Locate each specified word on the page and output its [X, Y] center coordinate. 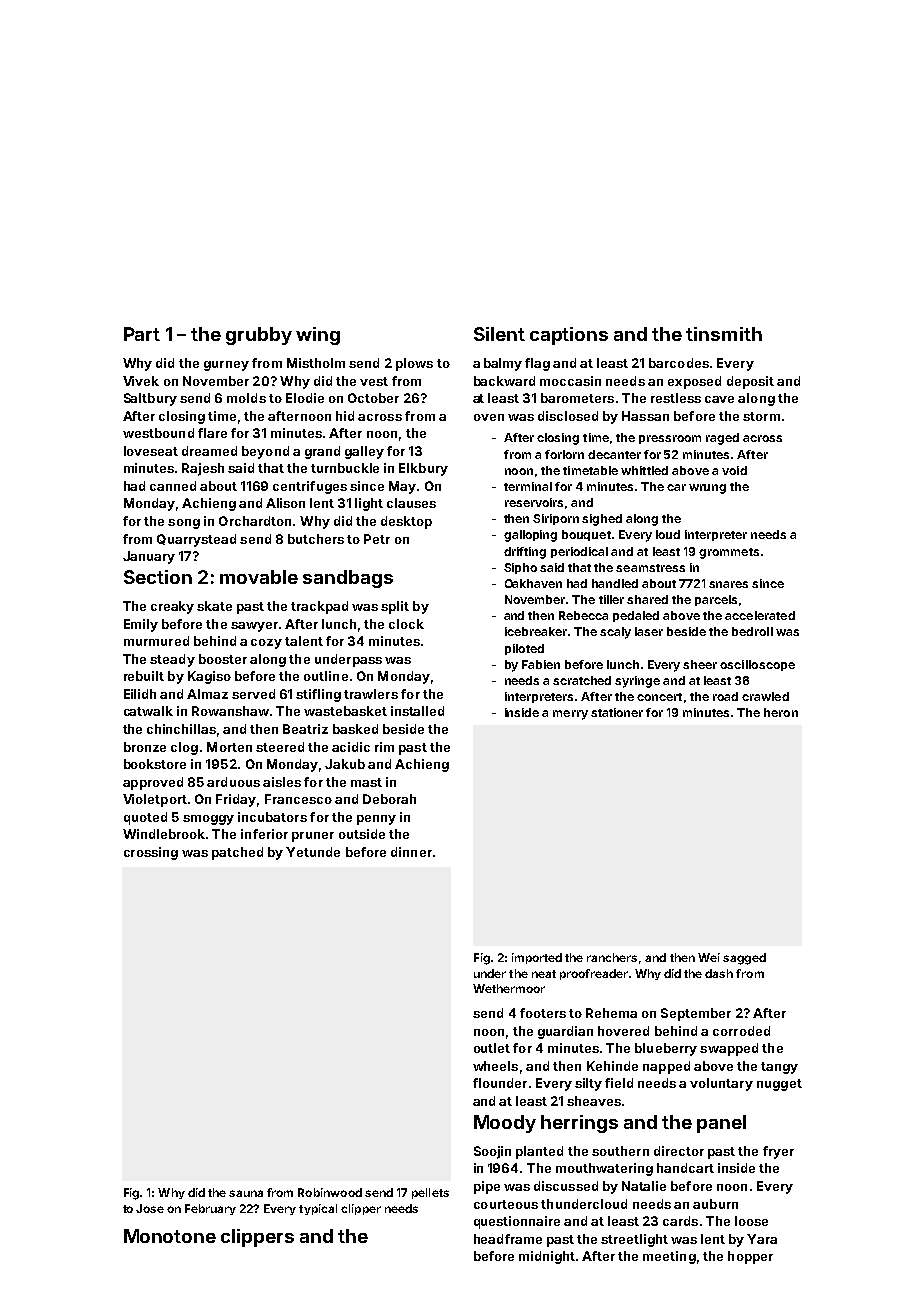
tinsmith [724, 334]
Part [142, 334]
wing [318, 336]
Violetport [155, 800]
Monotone [170, 1236]
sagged [744, 959]
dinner [411, 852]
